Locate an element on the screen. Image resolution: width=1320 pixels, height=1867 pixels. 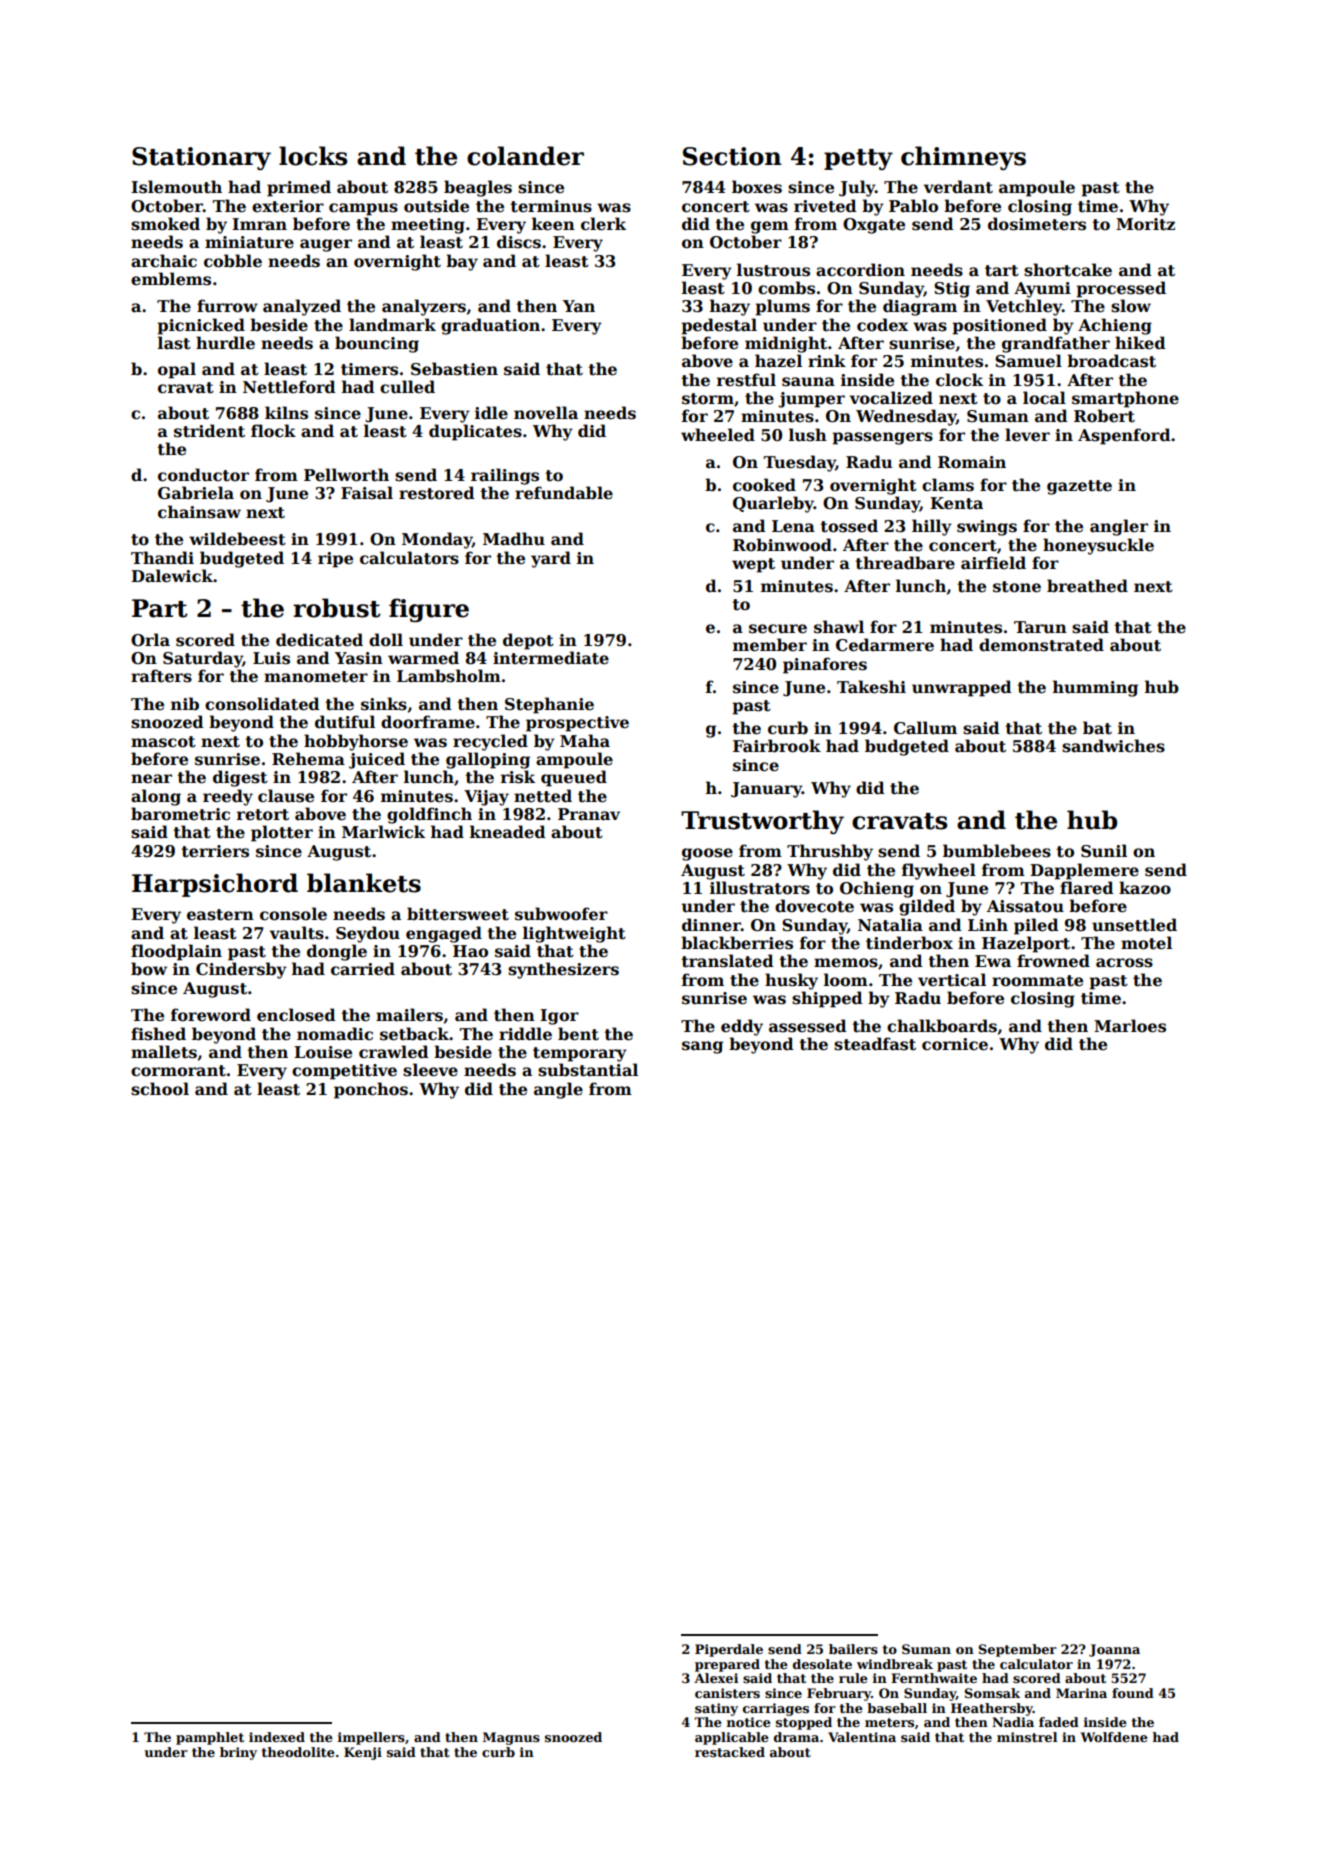
Oxgate is located at coordinates (874, 226).
